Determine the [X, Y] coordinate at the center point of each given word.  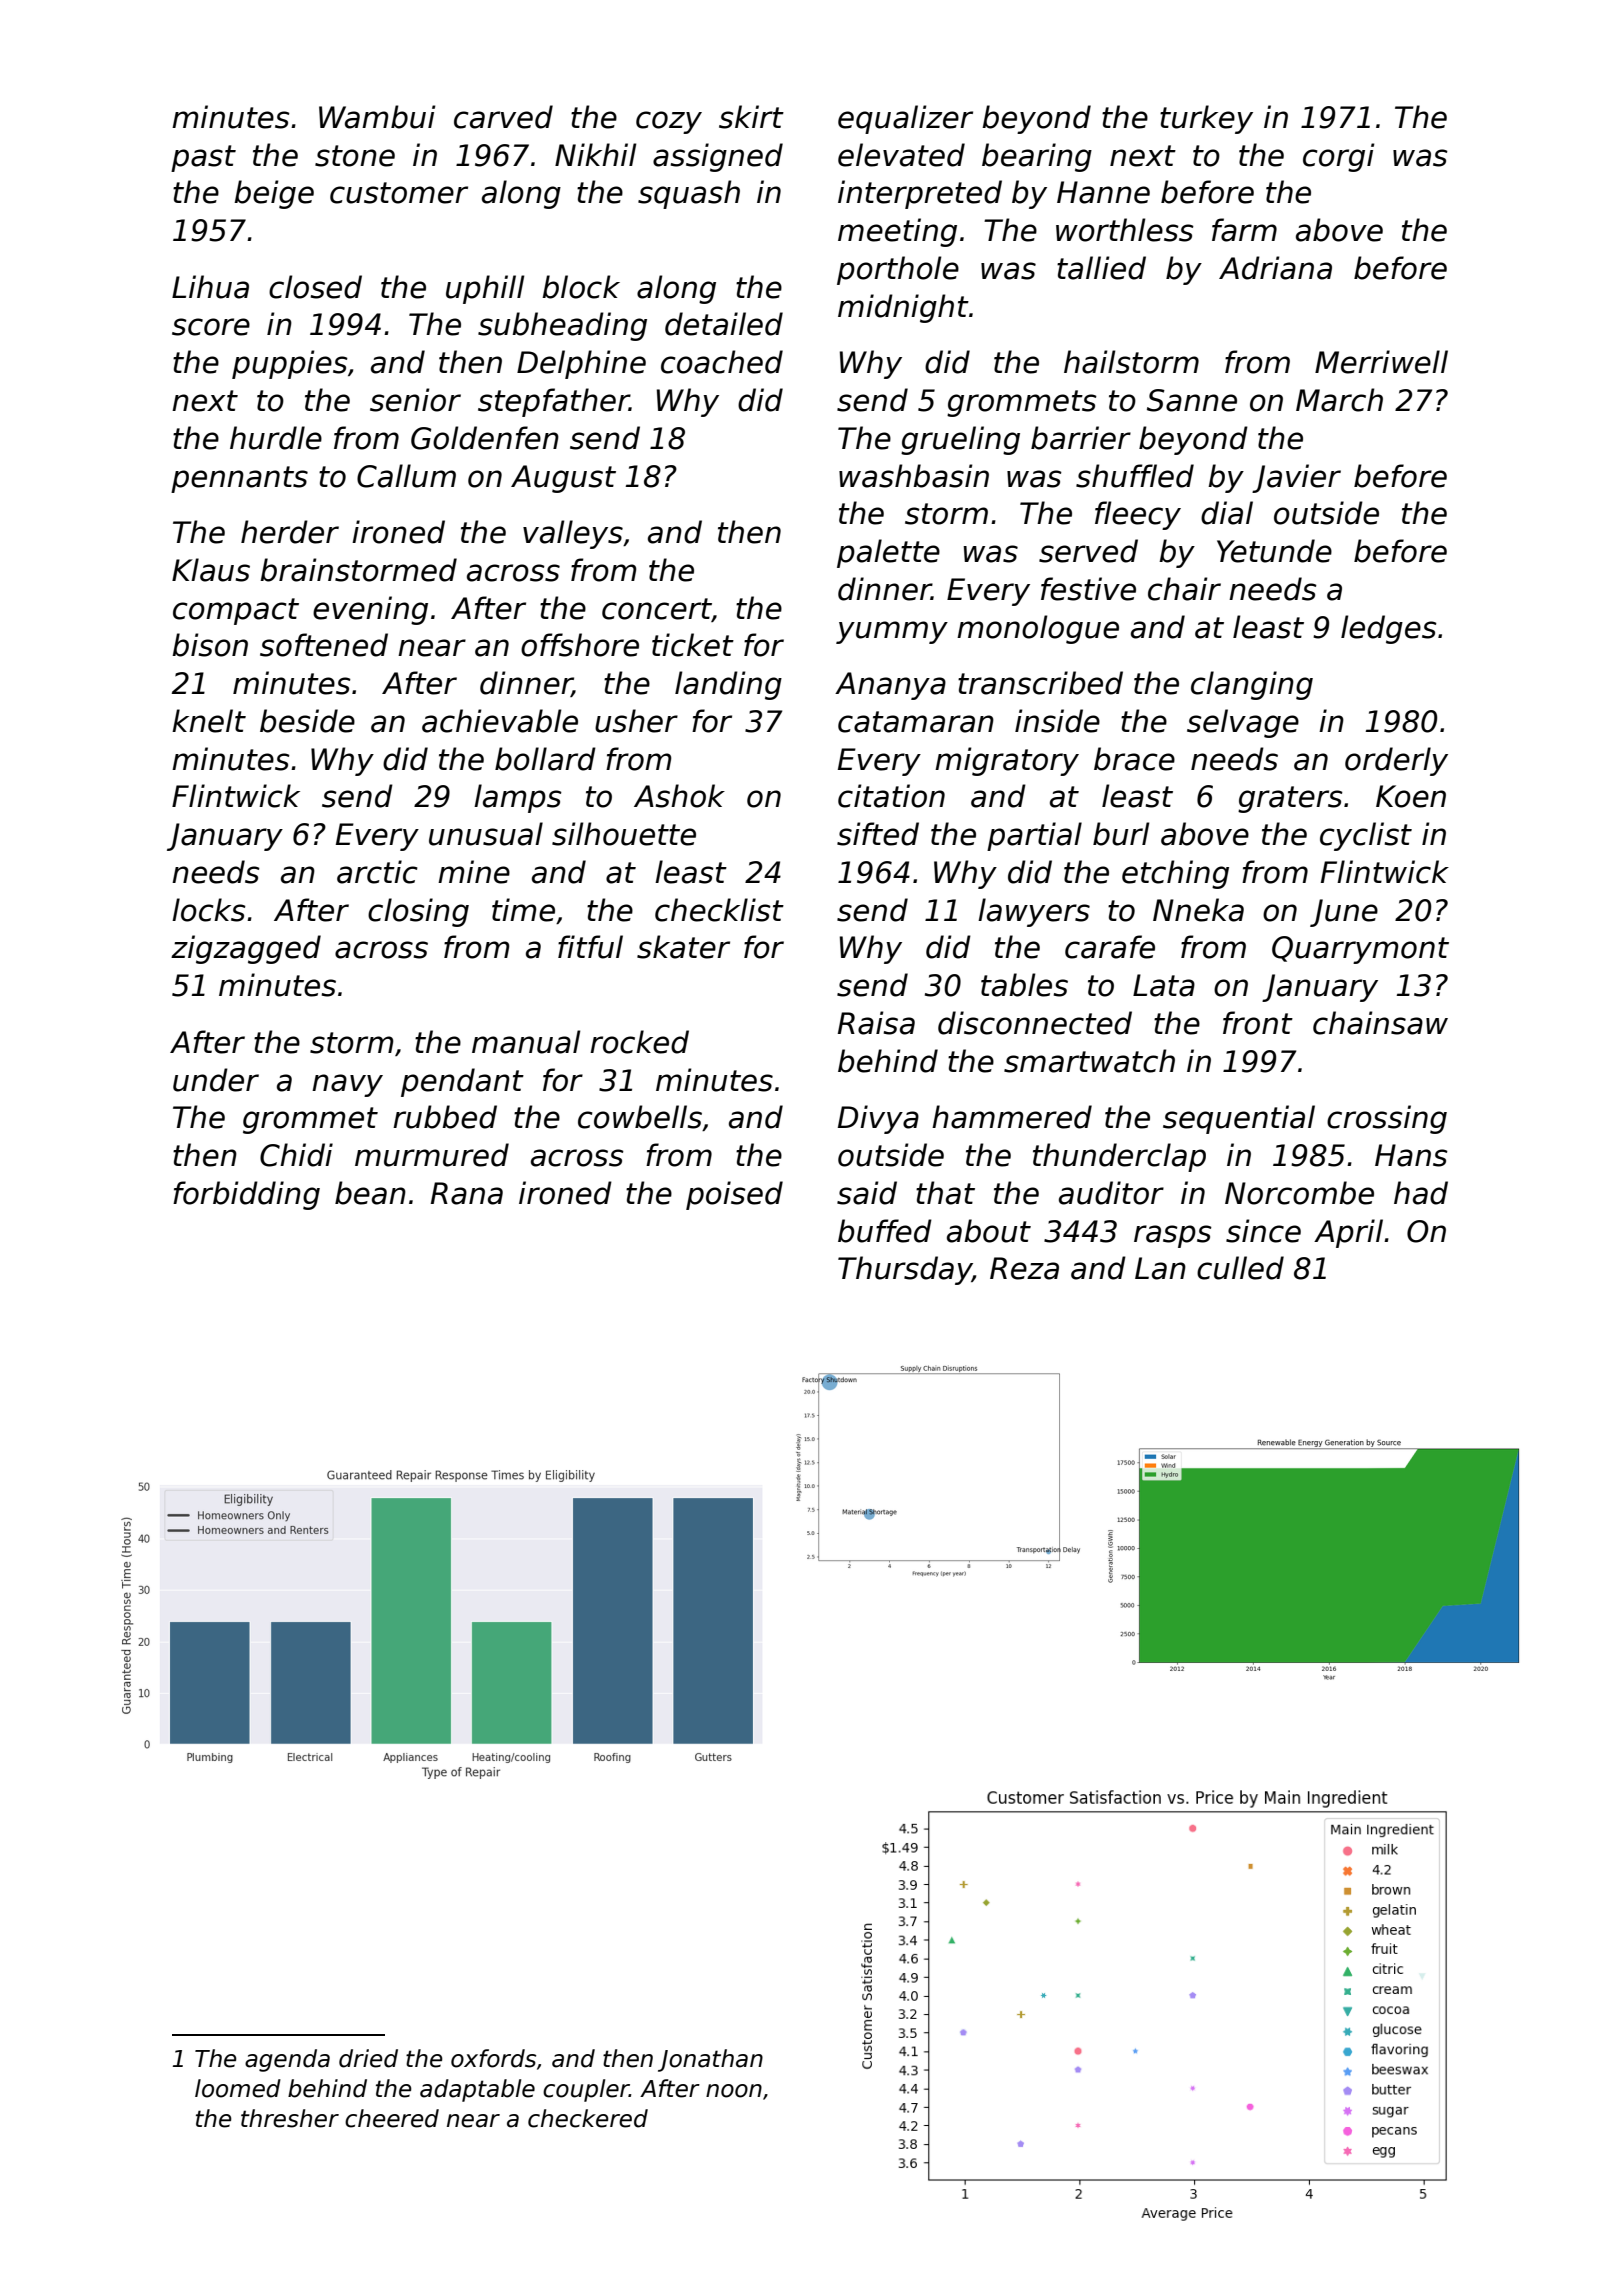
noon [734, 2091]
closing [418, 912]
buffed [885, 1231]
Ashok [679, 796]
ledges [1389, 629]
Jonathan [710, 2060]
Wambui [377, 117]
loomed [238, 2088]
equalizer [905, 119]
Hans [1411, 1155]
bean [370, 1193]
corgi [1338, 157]
